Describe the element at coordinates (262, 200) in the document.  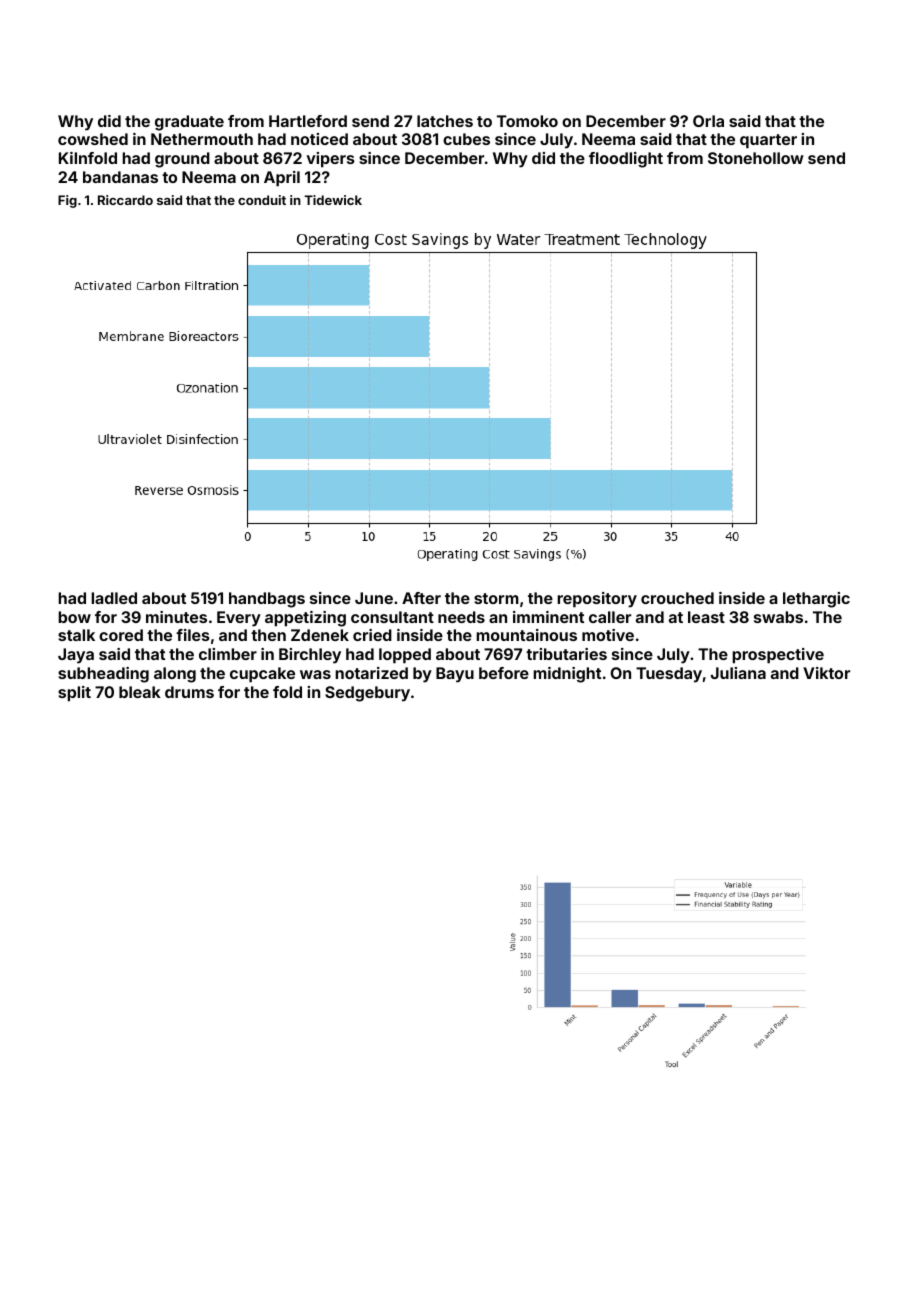
I see `conduit` at that location.
